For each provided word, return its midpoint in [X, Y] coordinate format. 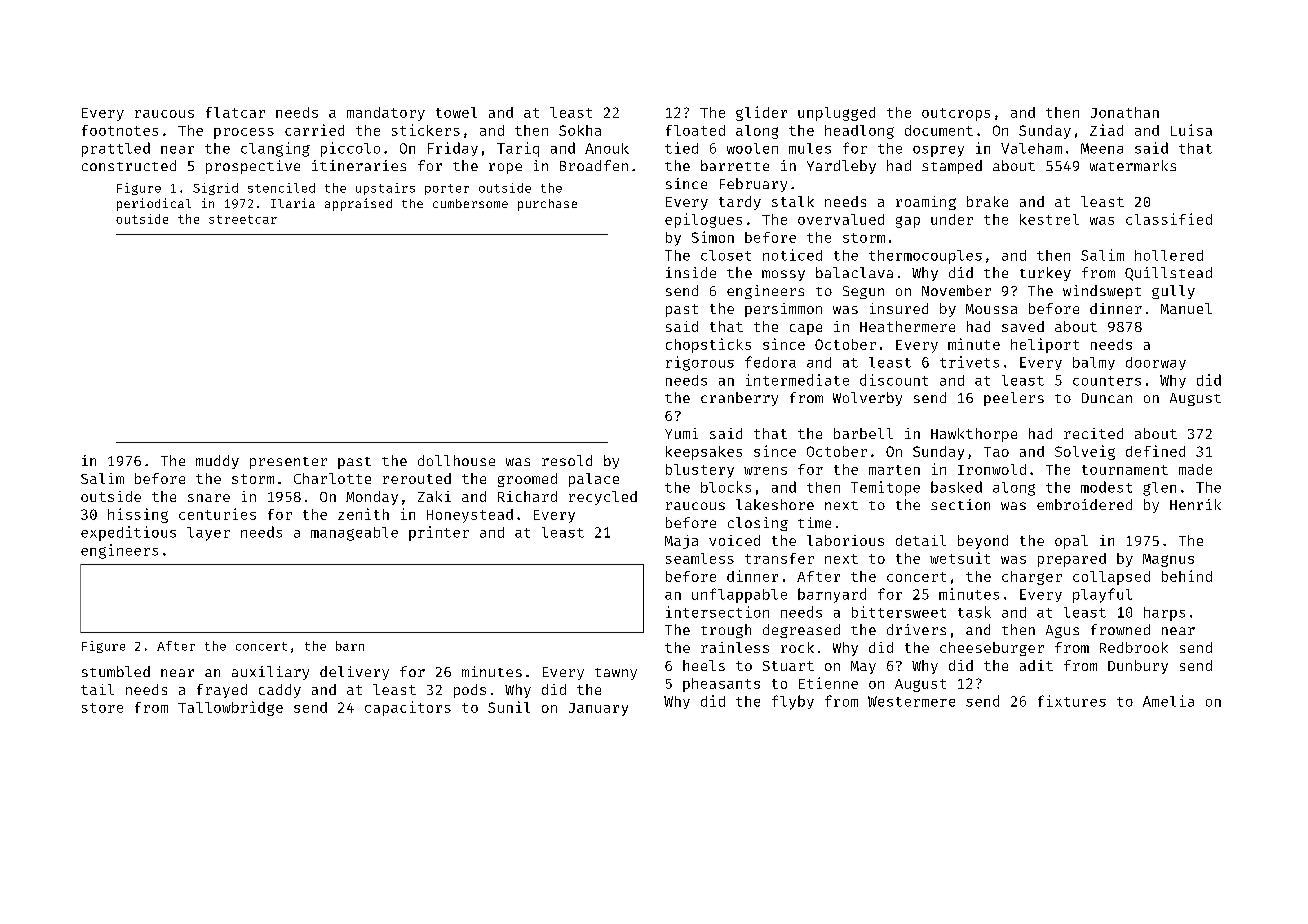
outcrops [956, 114]
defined [1155, 451]
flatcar [235, 112]
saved [1023, 326]
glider [761, 113]
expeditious [128, 533]
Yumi [681, 433]
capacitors [408, 708]
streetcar [243, 219]
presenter [288, 463]
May [863, 667]
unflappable [739, 595]
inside [691, 272]
